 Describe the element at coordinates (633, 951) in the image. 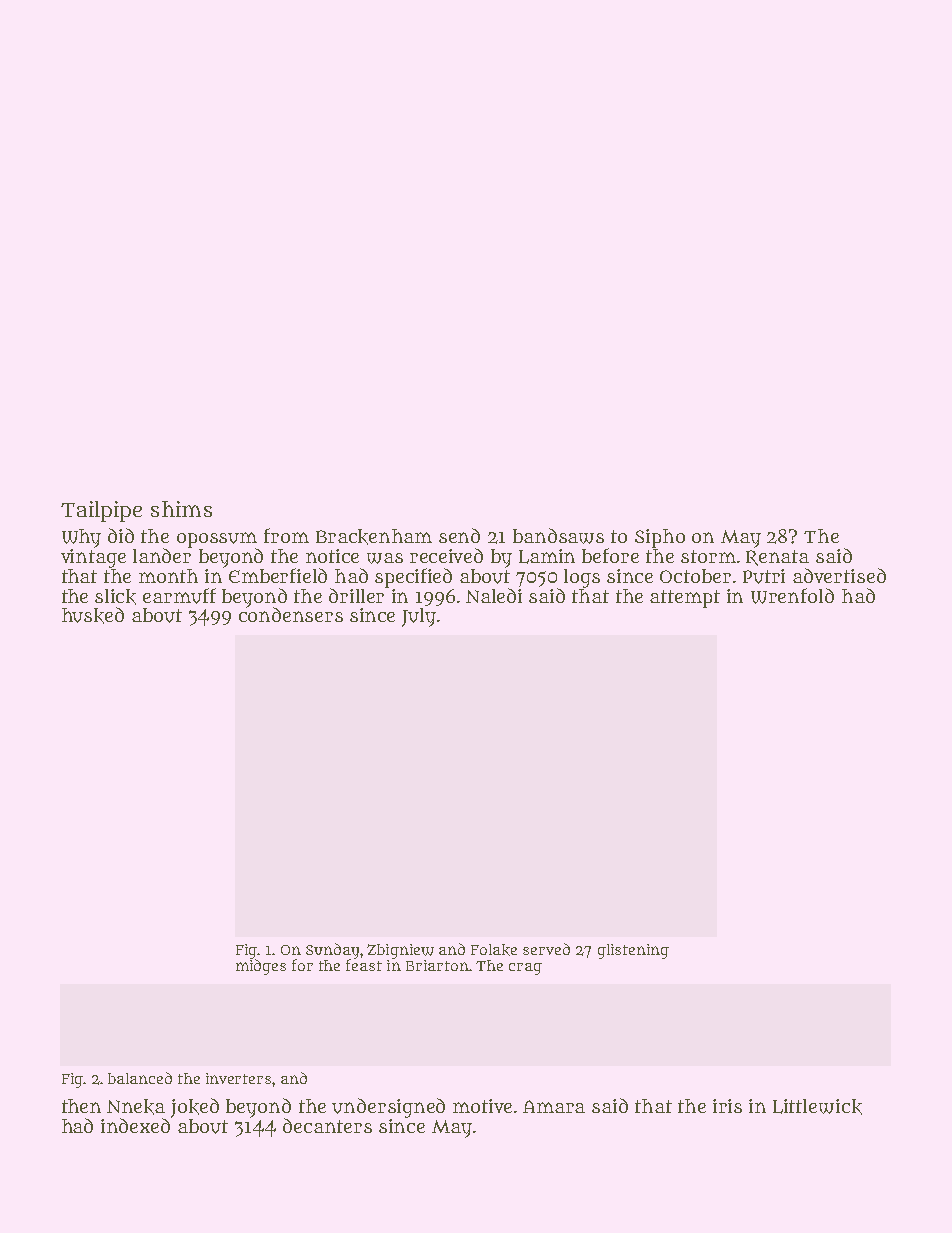

I see `glistening` at that location.
